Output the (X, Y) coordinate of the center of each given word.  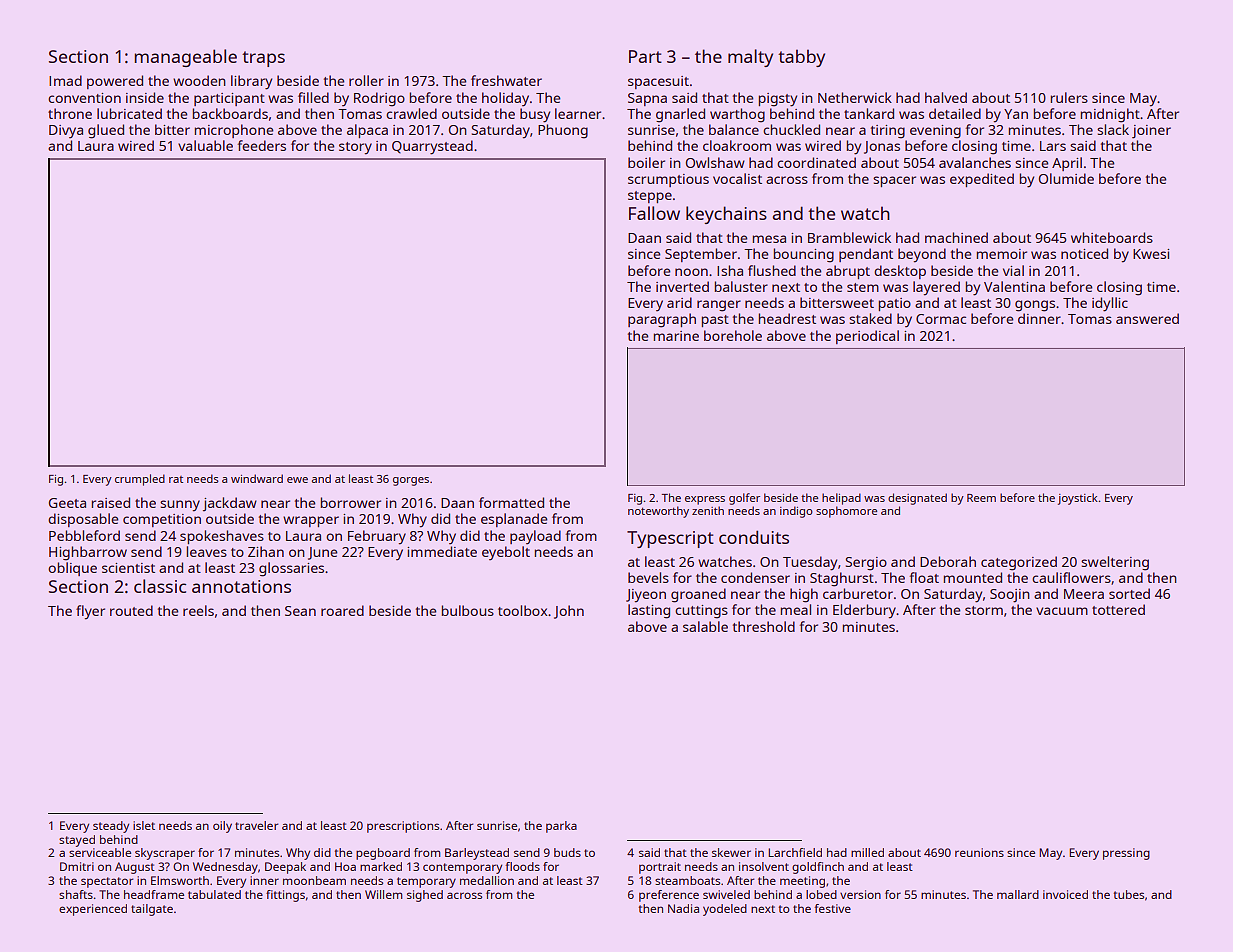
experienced (93, 910)
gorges (411, 481)
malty (750, 58)
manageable (185, 58)
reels (198, 610)
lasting (649, 611)
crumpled (140, 480)
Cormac (941, 319)
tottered (1118, 609)
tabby (801, 58)
